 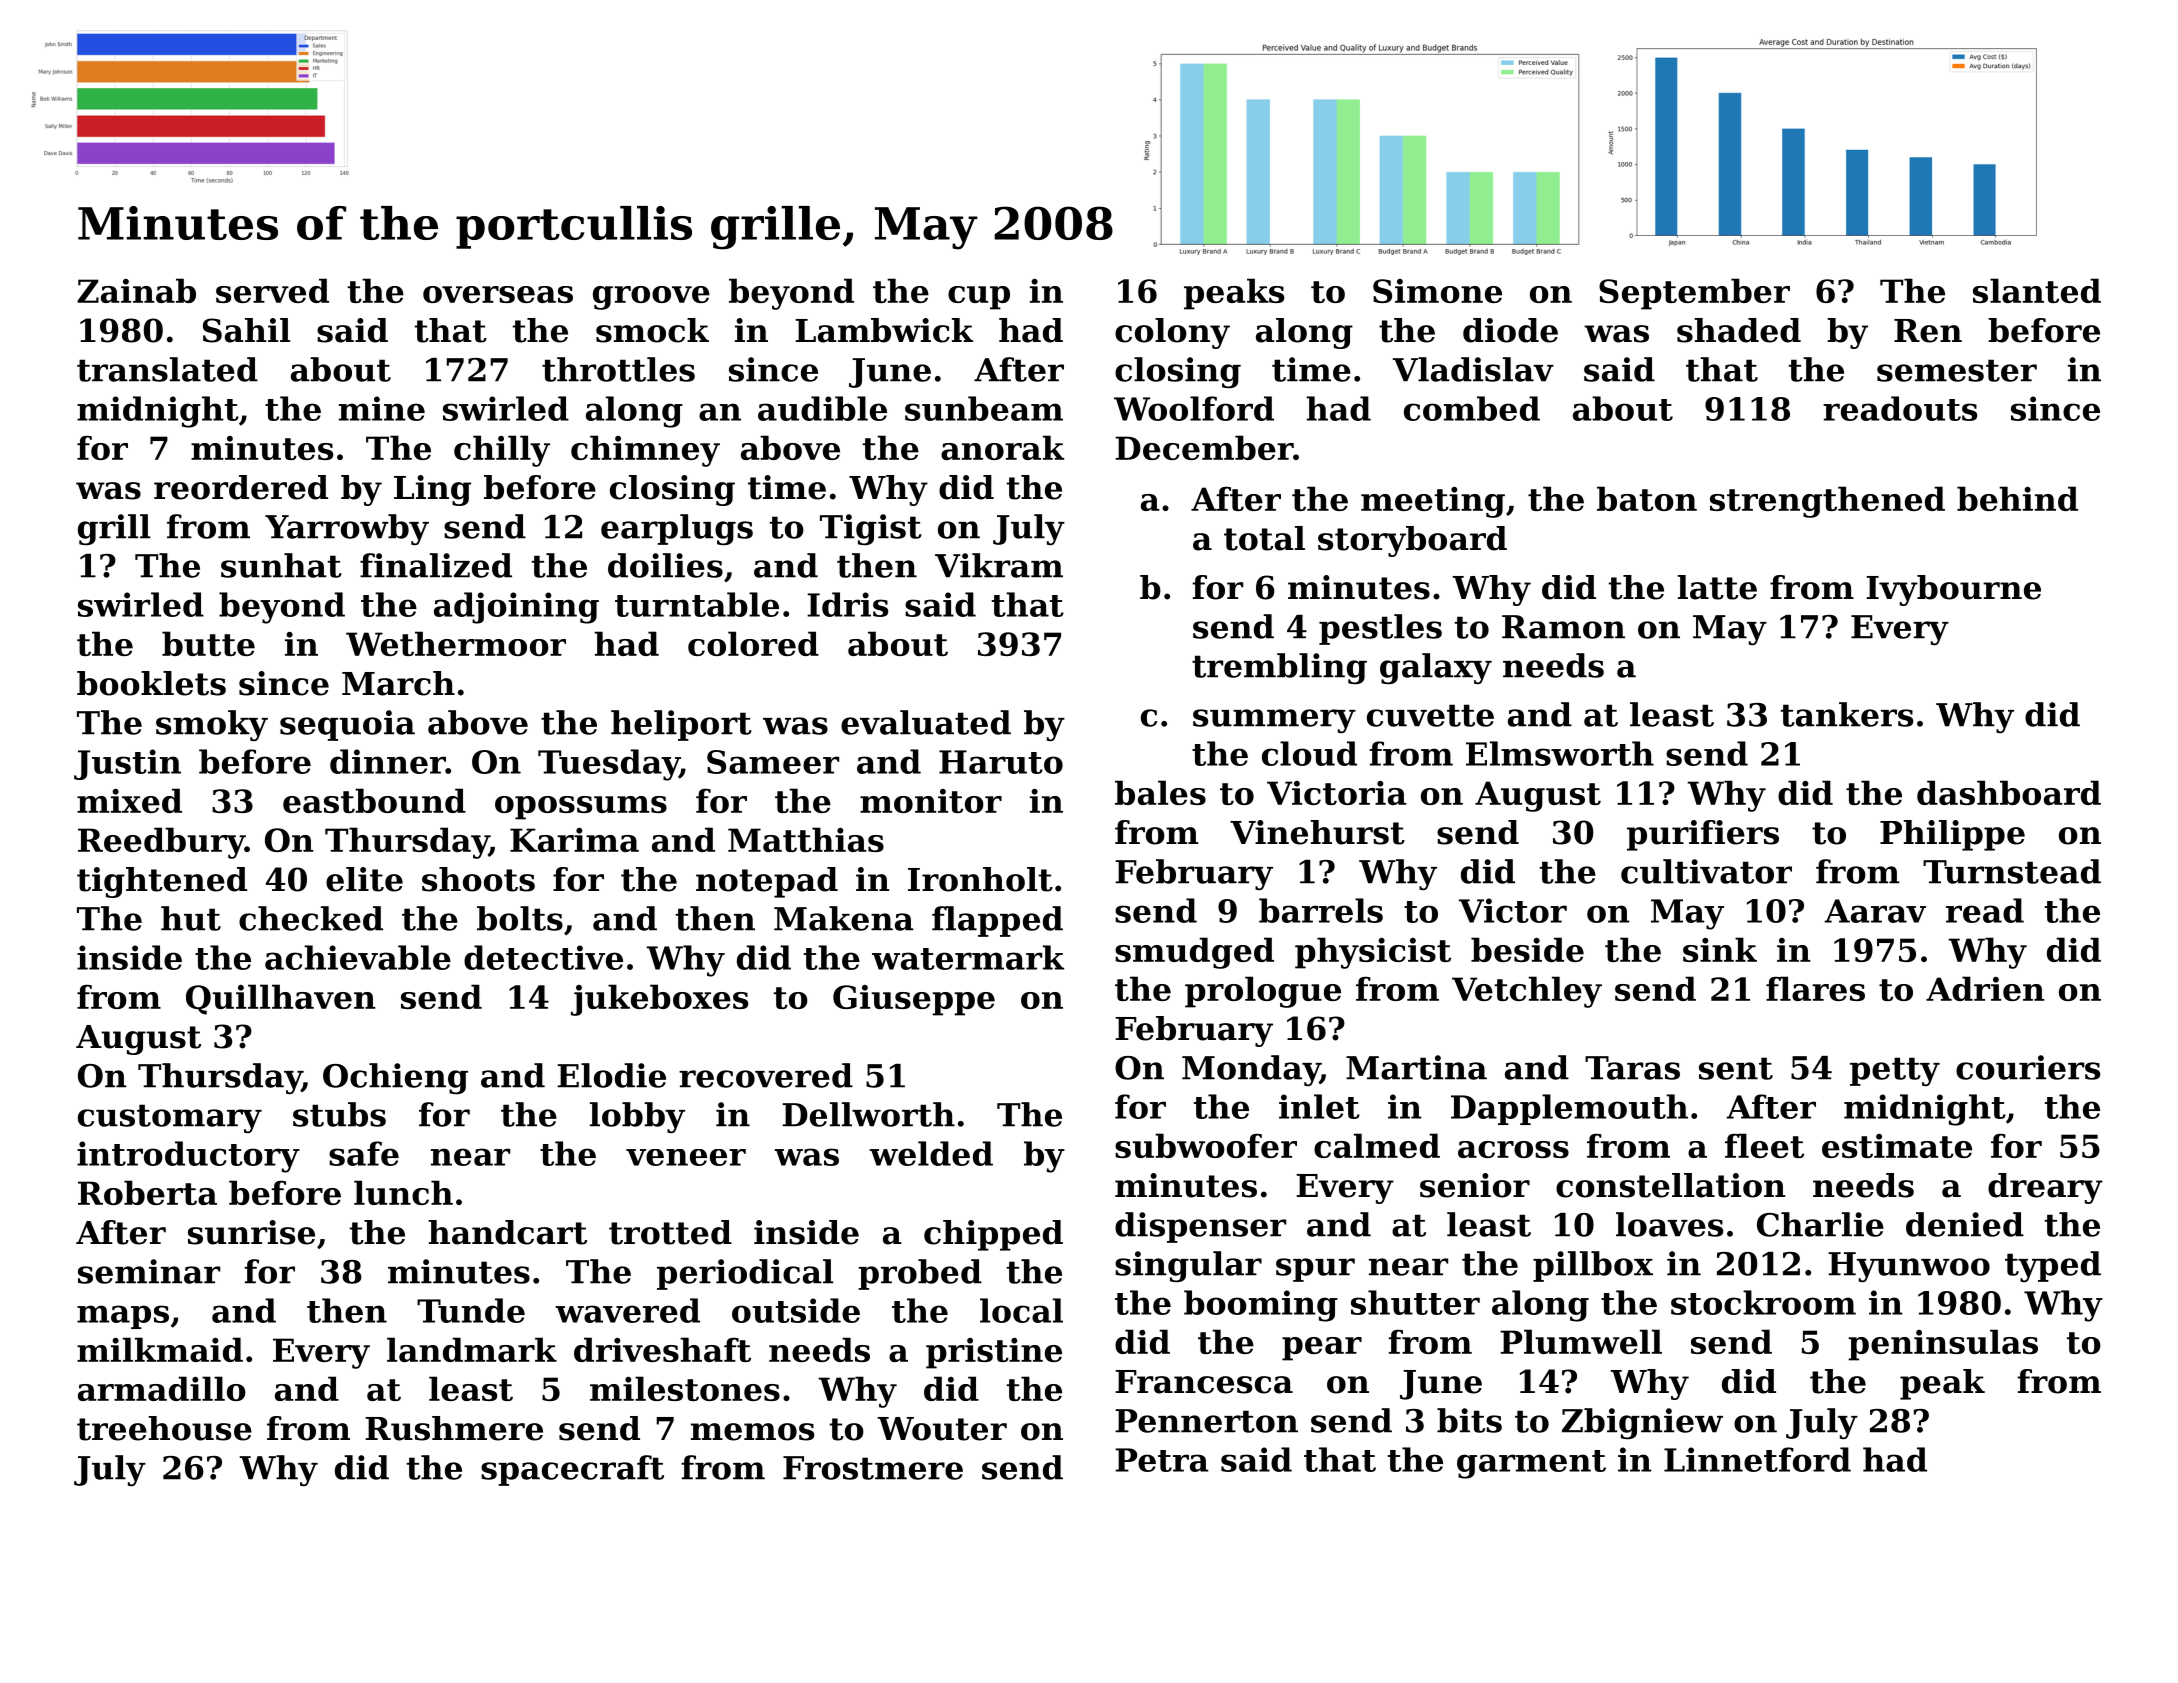 What do you see at coordinates (2012, 871) in the screenshot?
I see `Turnstead` at bounding box center [2012, 871].
